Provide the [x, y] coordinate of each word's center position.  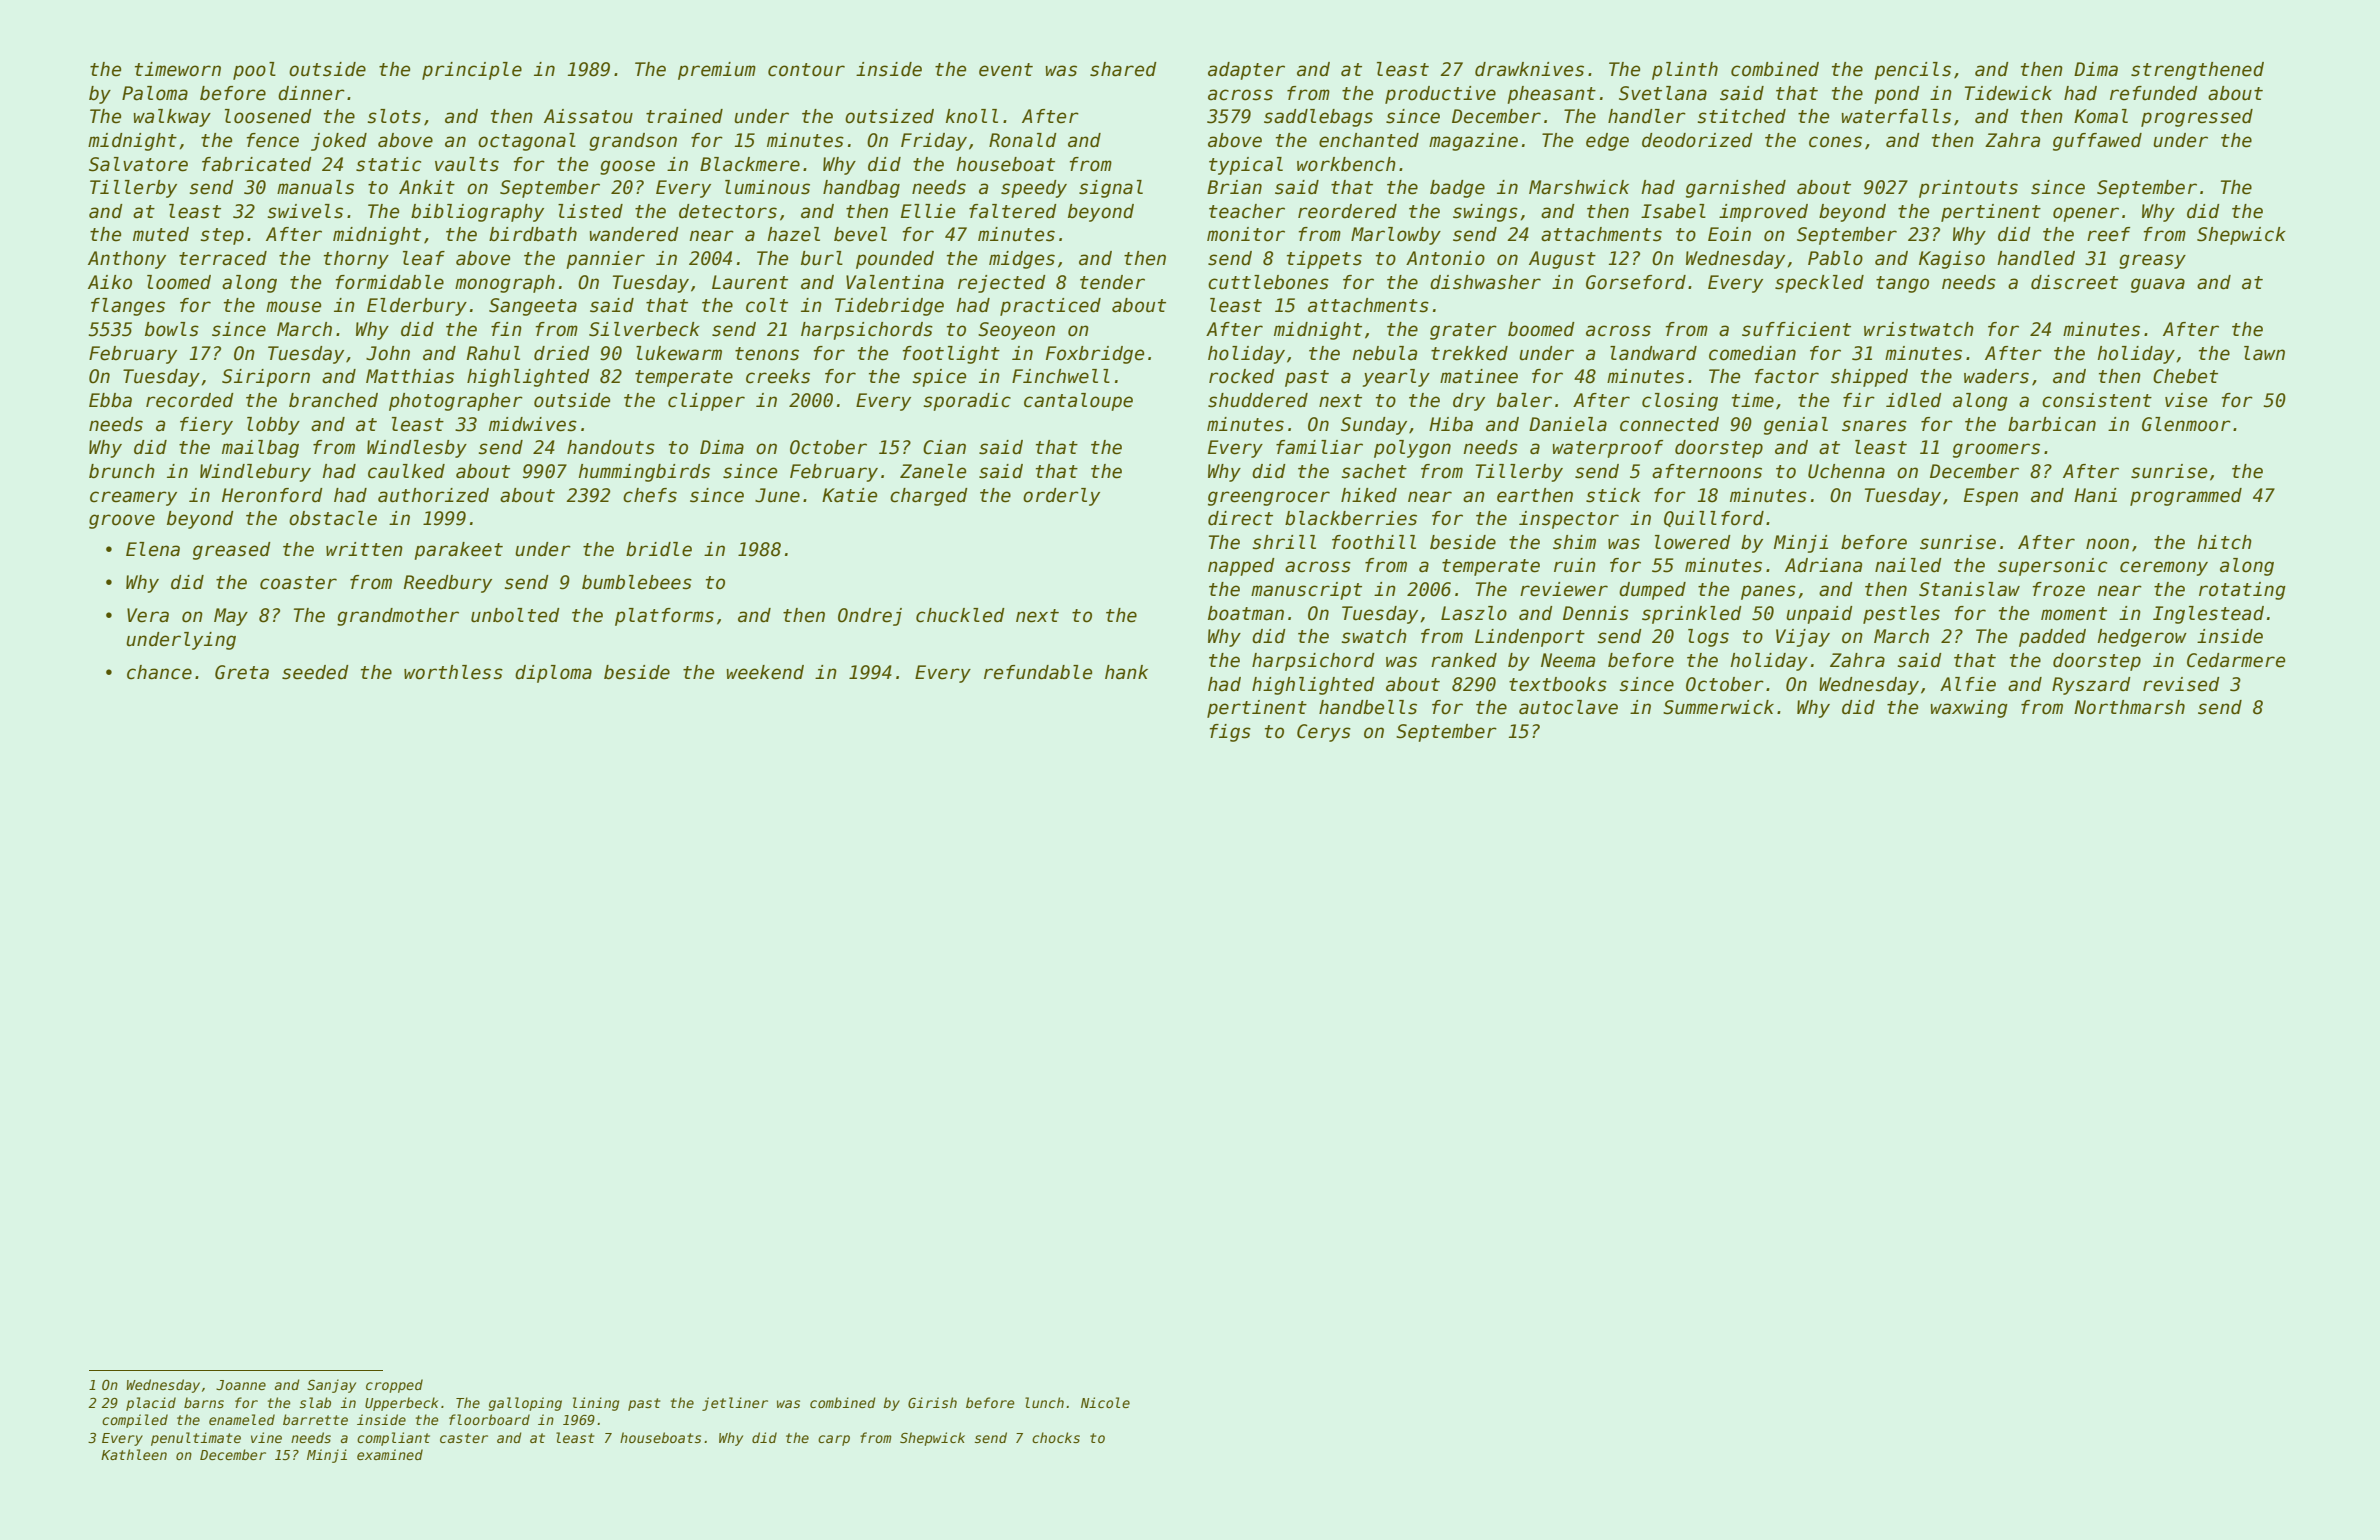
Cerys [1324, 733]
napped [1241, 567]
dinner [311, 93]
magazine [1473, 142]
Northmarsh [2129, 707]
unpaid [1819, 615]
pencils [1912, 71]
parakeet [458, 551]
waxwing [1969, 709]
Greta [242, 672]
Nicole [1105, 1402]
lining [596, 1404]
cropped [394, 1386]
